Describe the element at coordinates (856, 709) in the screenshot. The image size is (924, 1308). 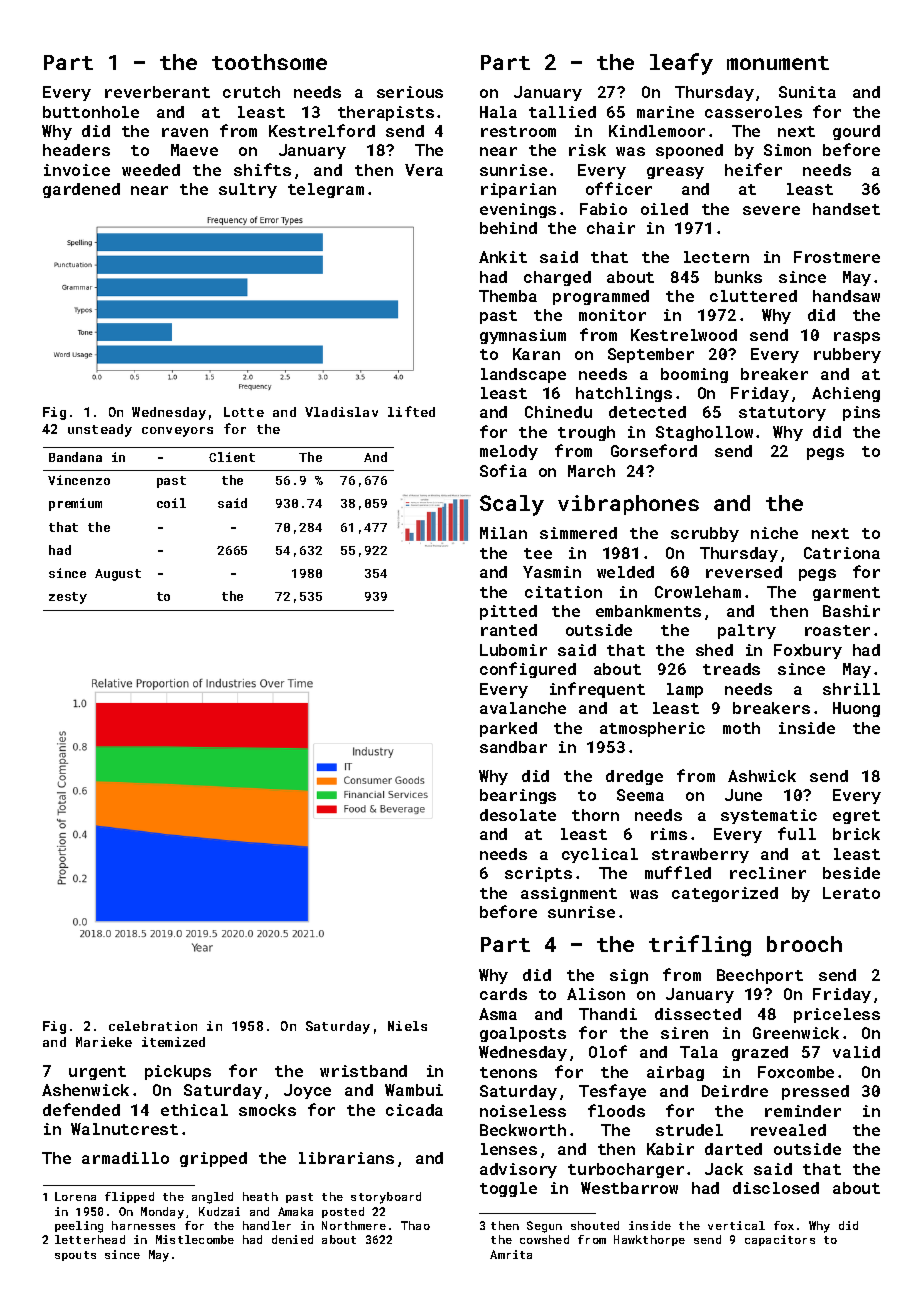
I see `Huong` at that location.
